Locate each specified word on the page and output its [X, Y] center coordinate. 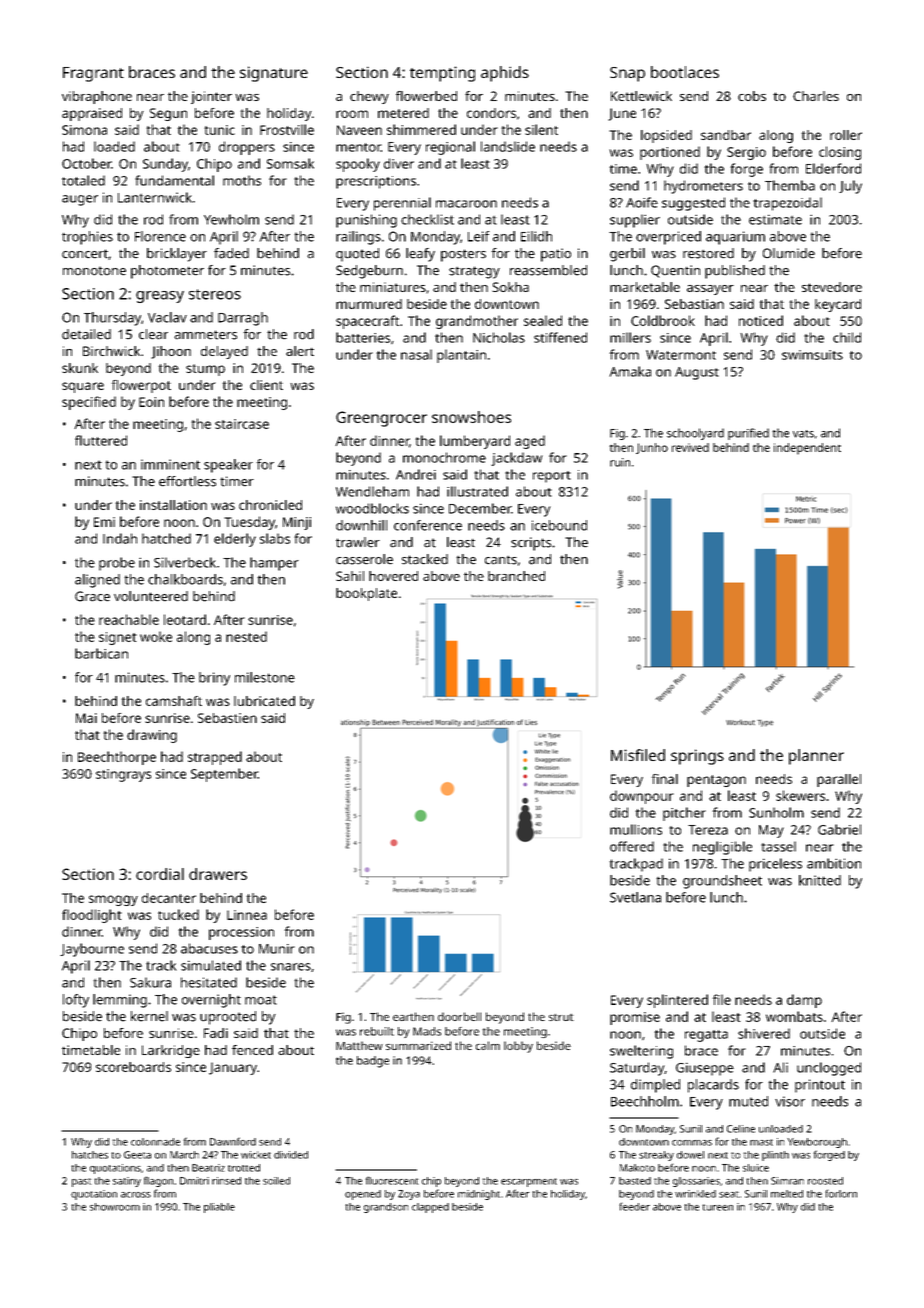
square [83, 387]
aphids [505, 74]
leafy [420, 255]
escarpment [529, 1182]
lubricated [264, 701]
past [81, 1182]
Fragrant [93, 74]
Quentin [675, 271]
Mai [86, 718]
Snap [627, 74]
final [665, 779]
